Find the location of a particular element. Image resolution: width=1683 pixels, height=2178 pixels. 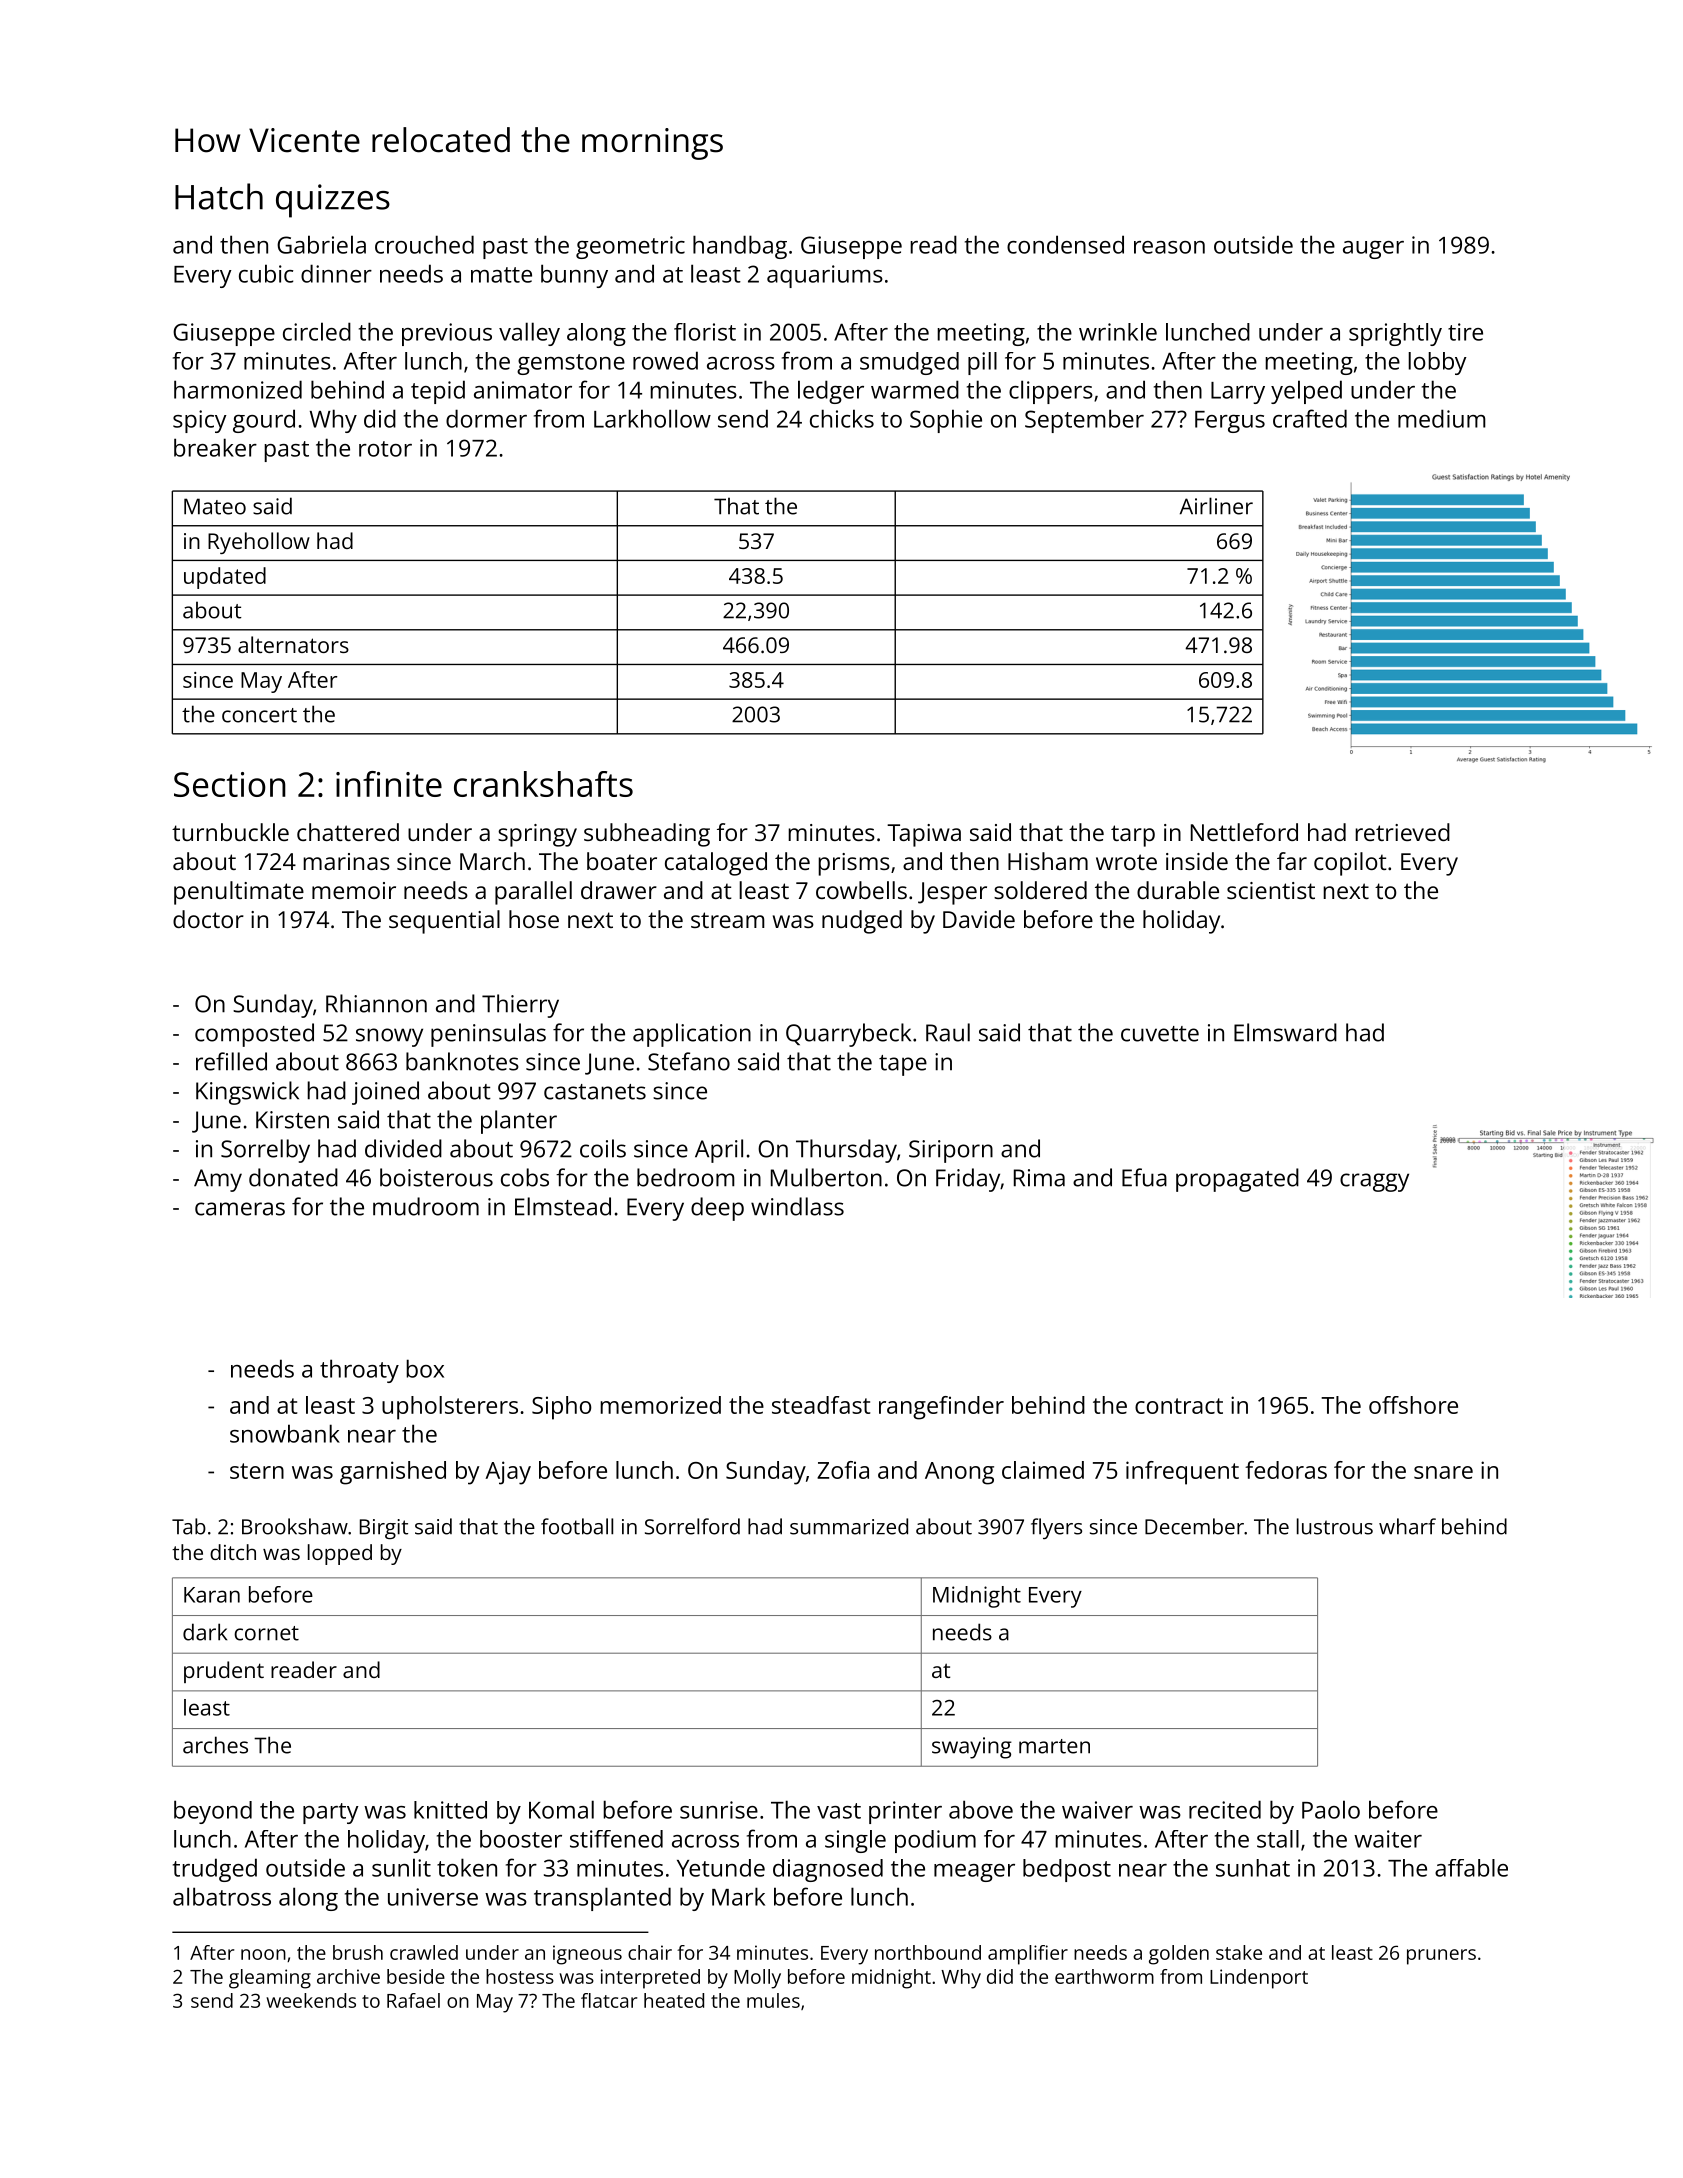

tire is located at coordinates (1465, 332).
